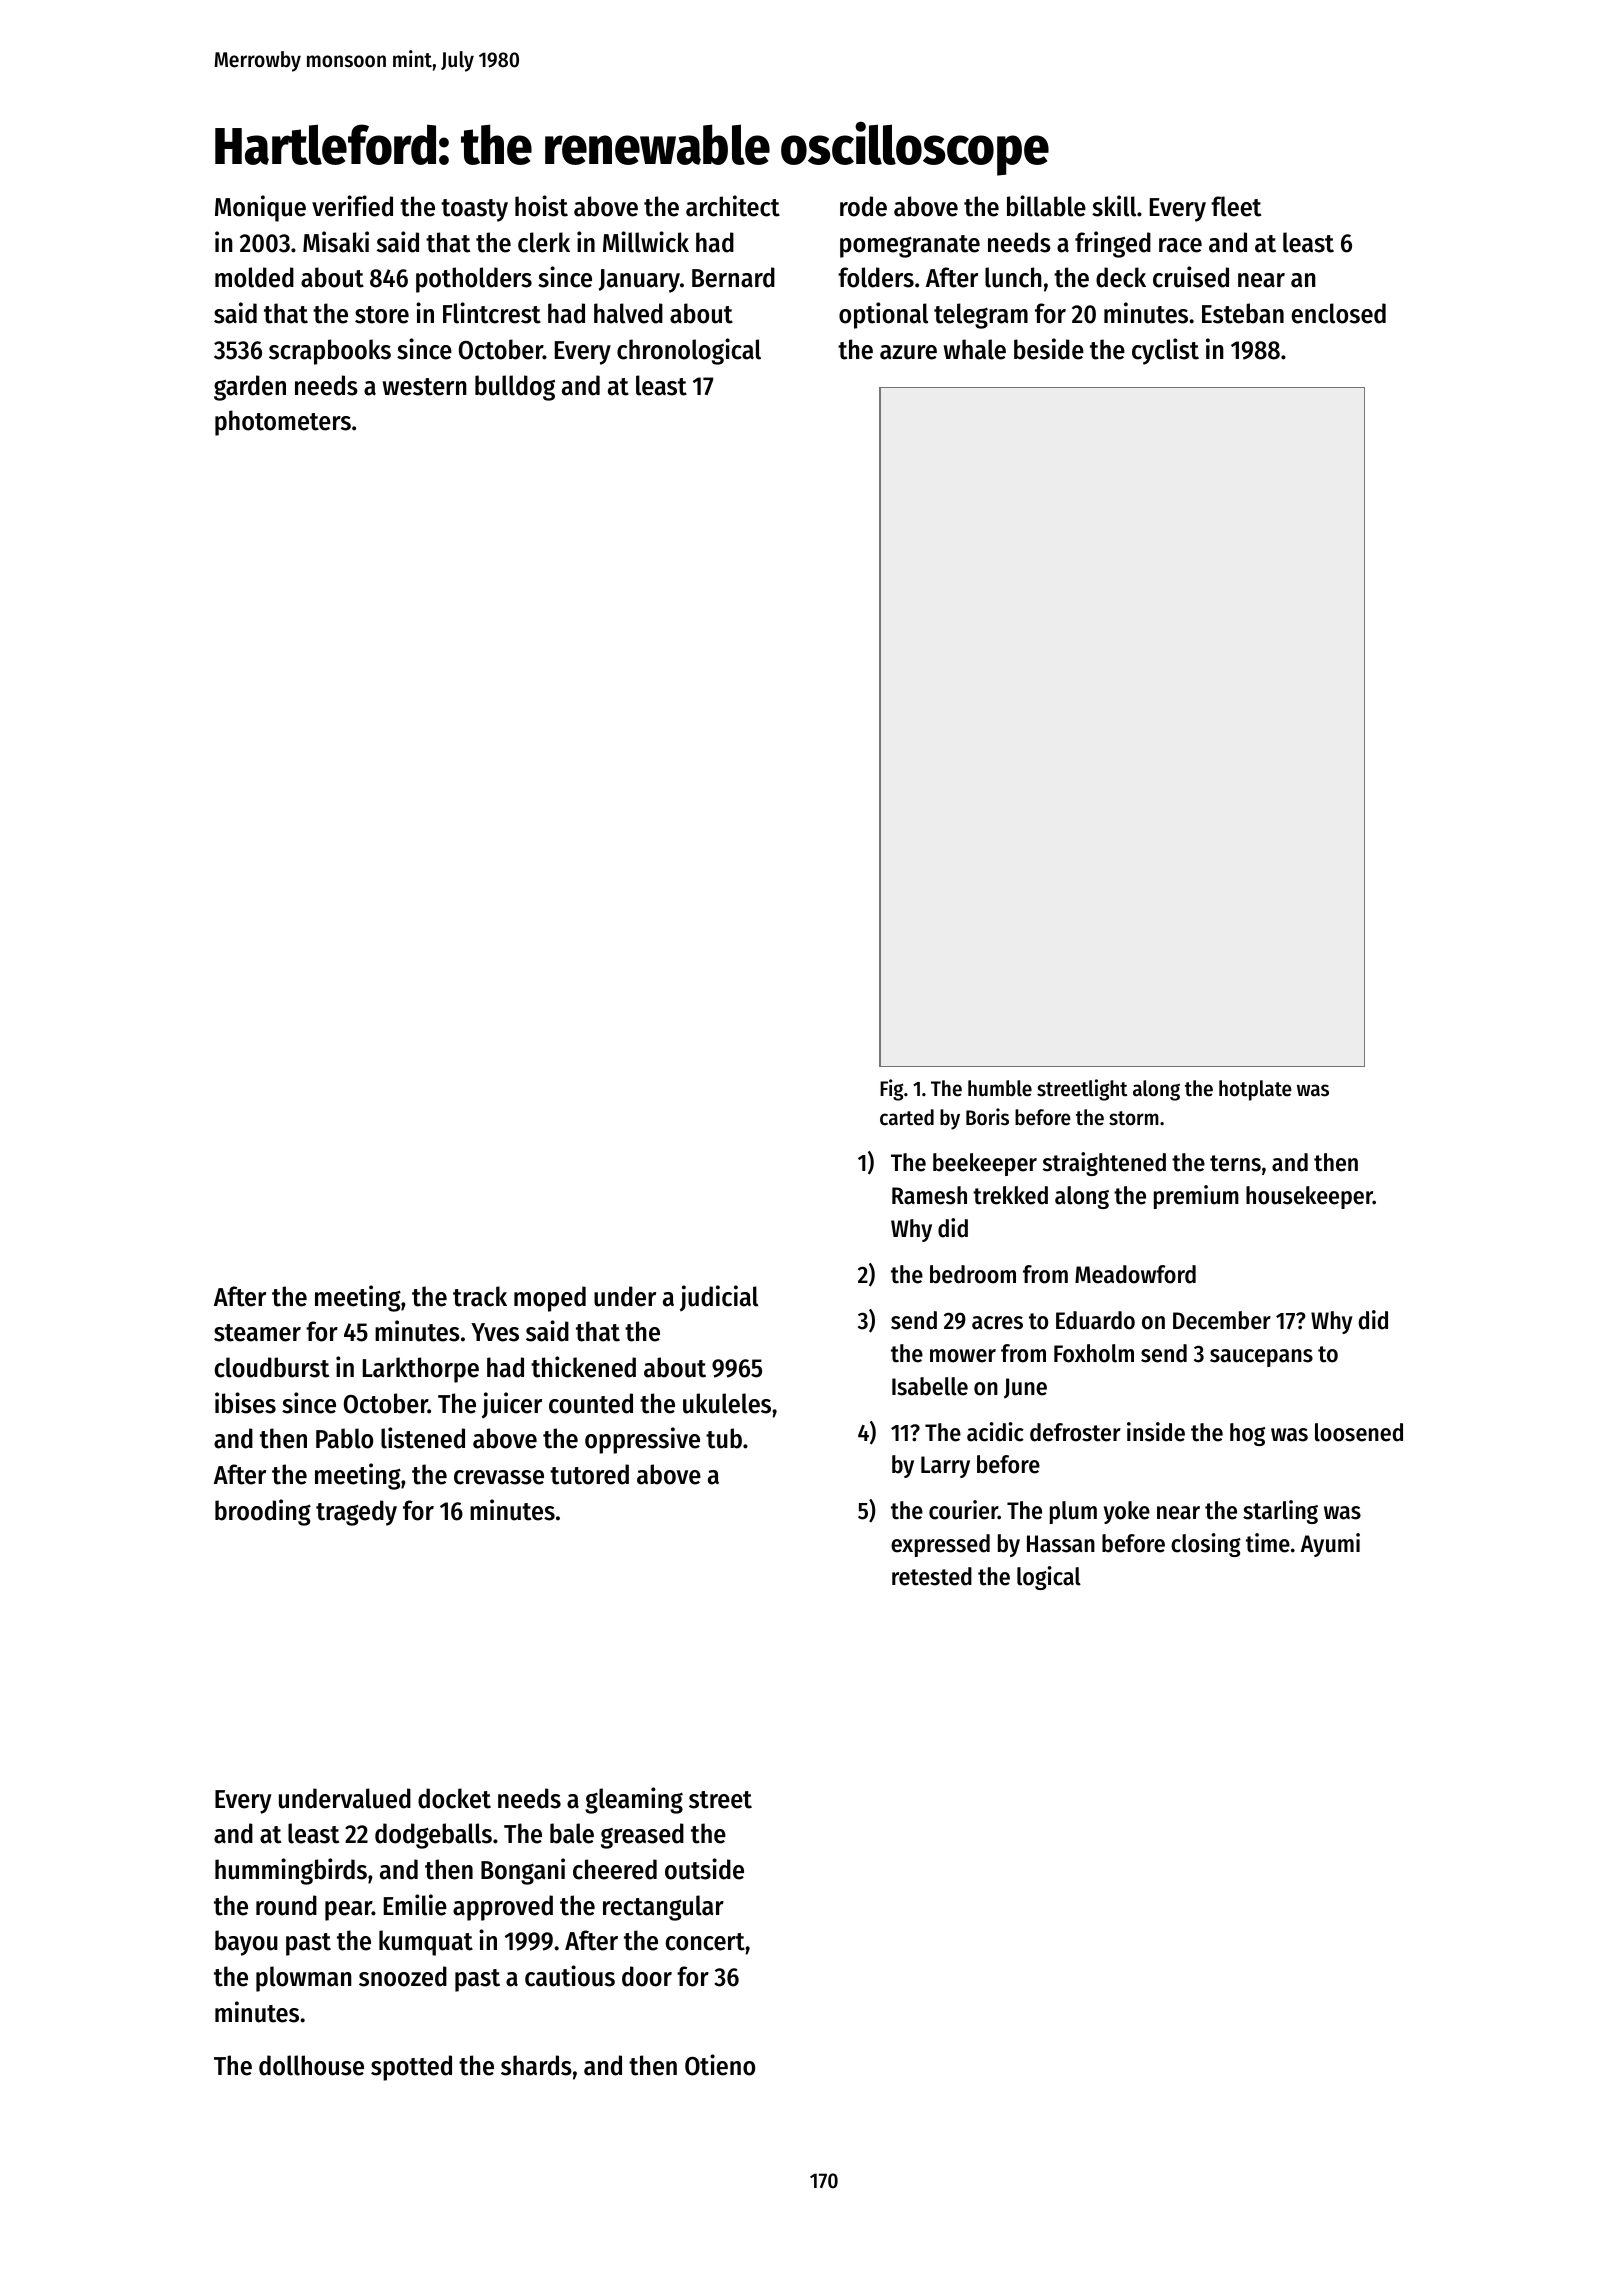  What do you see at coordinates (1339, 313) in the page?
I see `enclosed` at bounding box center [1339, 313].
